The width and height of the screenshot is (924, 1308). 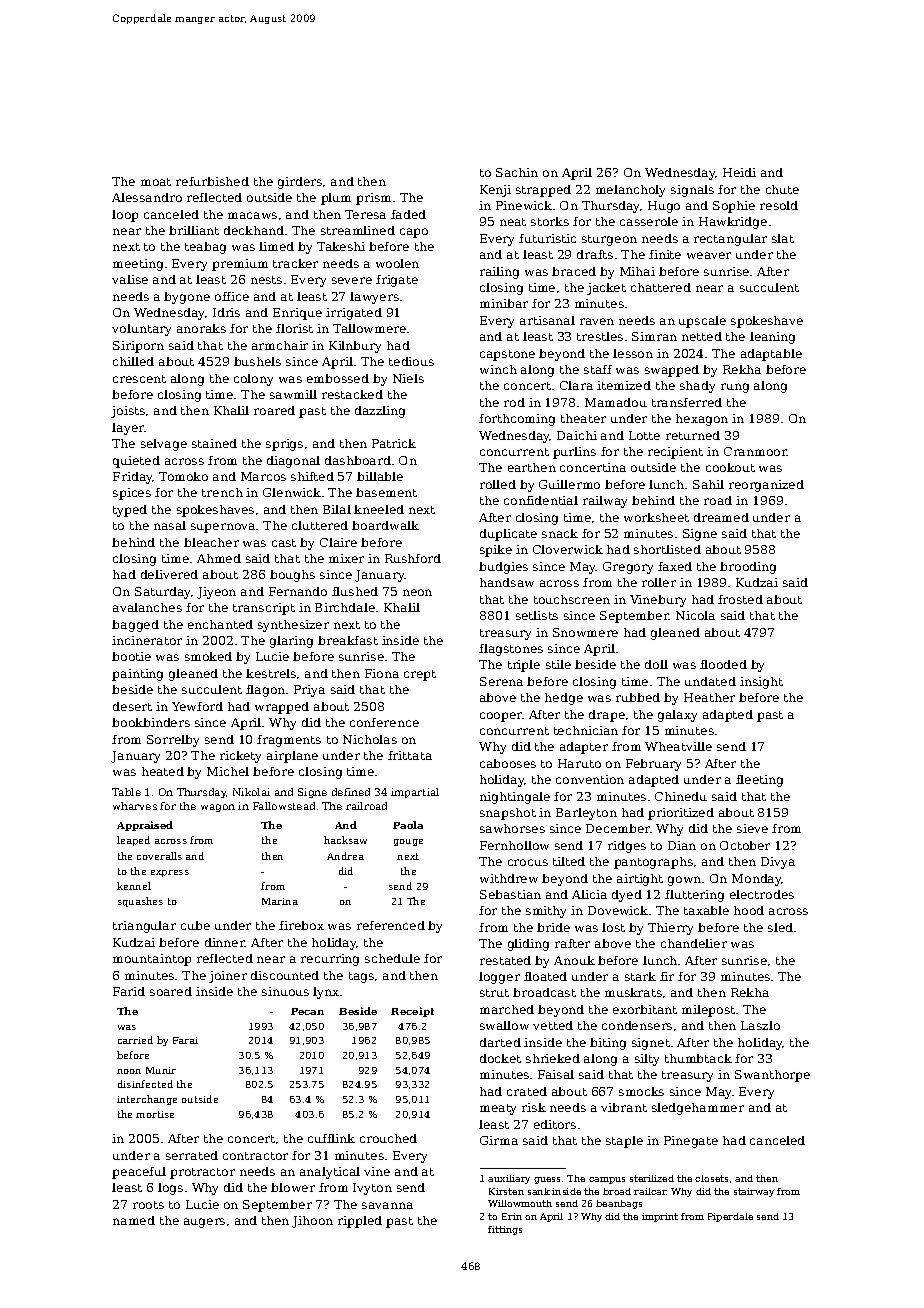 What do you see at coordinates (748, 568) in the screenshot?
I see `brooding` at bounding box center [748, 568].
